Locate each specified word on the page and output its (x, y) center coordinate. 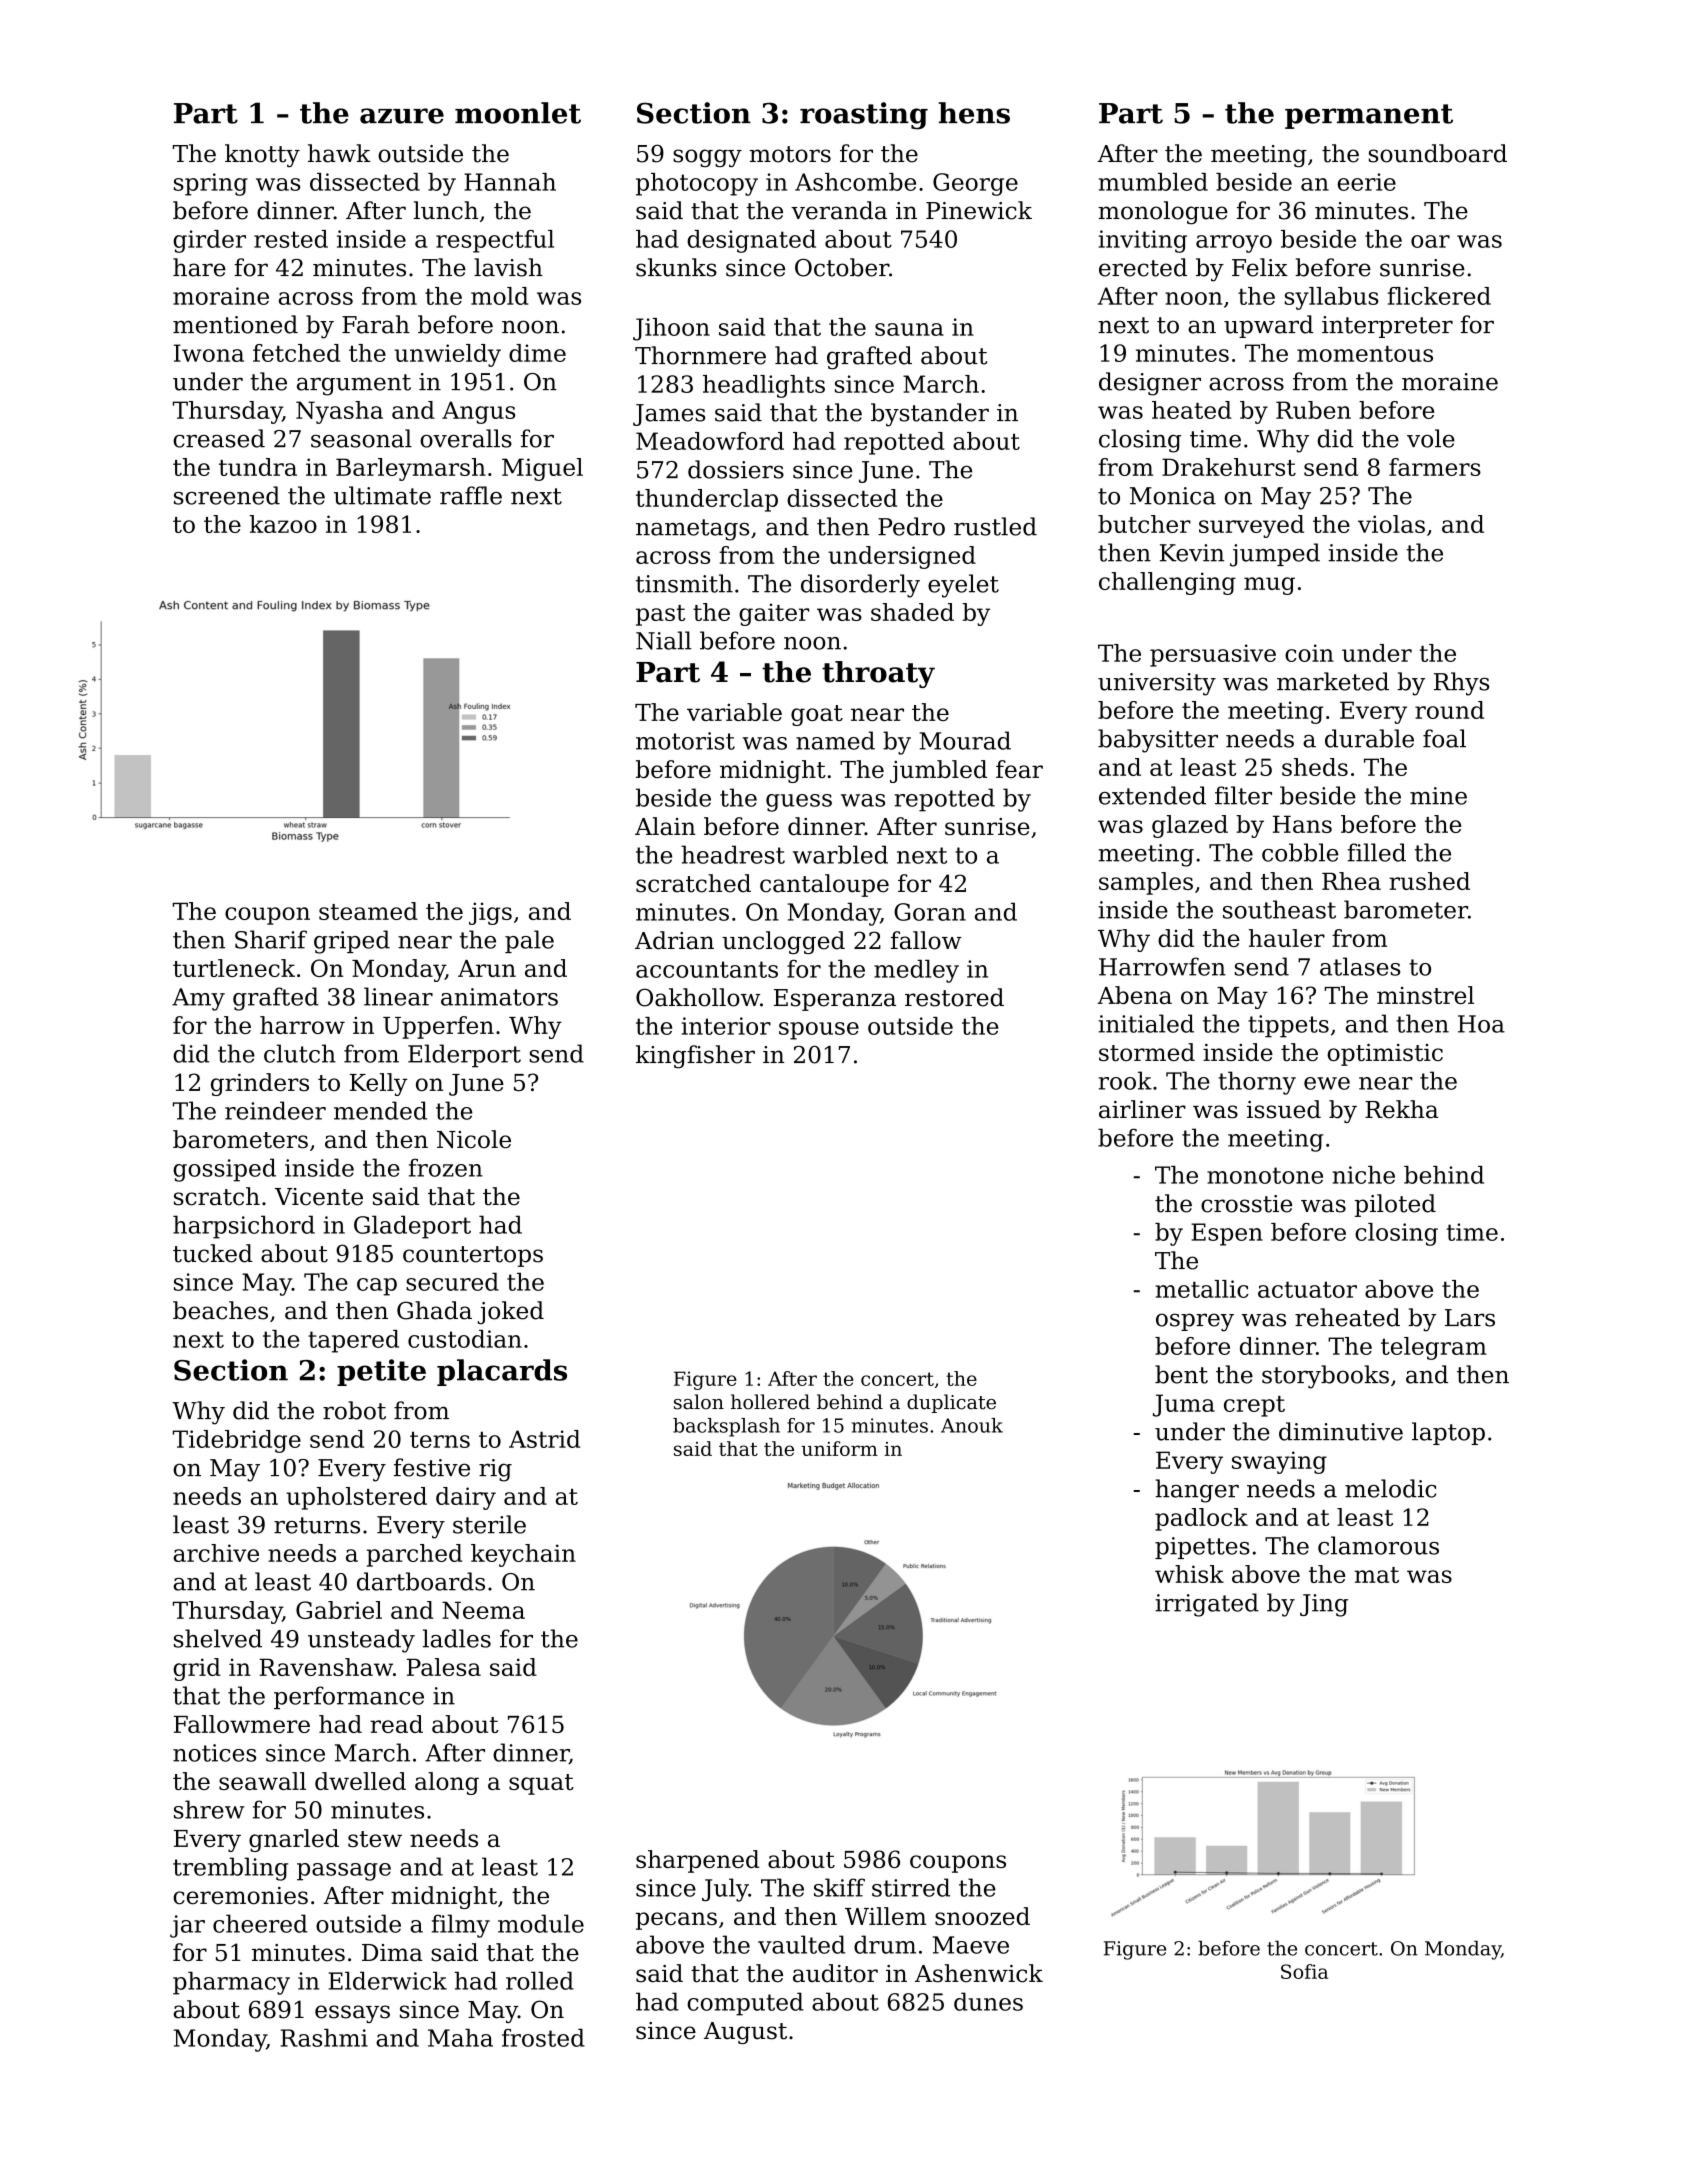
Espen (1227, 1234)
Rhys (1461, 684)
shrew (209, 1809)
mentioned (235, 324)
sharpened (697, 1861)
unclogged (783, 942)
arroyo (1234, 244)
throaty (878, 674)
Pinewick (979, 210)
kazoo (283, 524)
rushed (1429, 881)
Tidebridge (237, 1441)
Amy (198, 999)
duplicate (951, 1403)
